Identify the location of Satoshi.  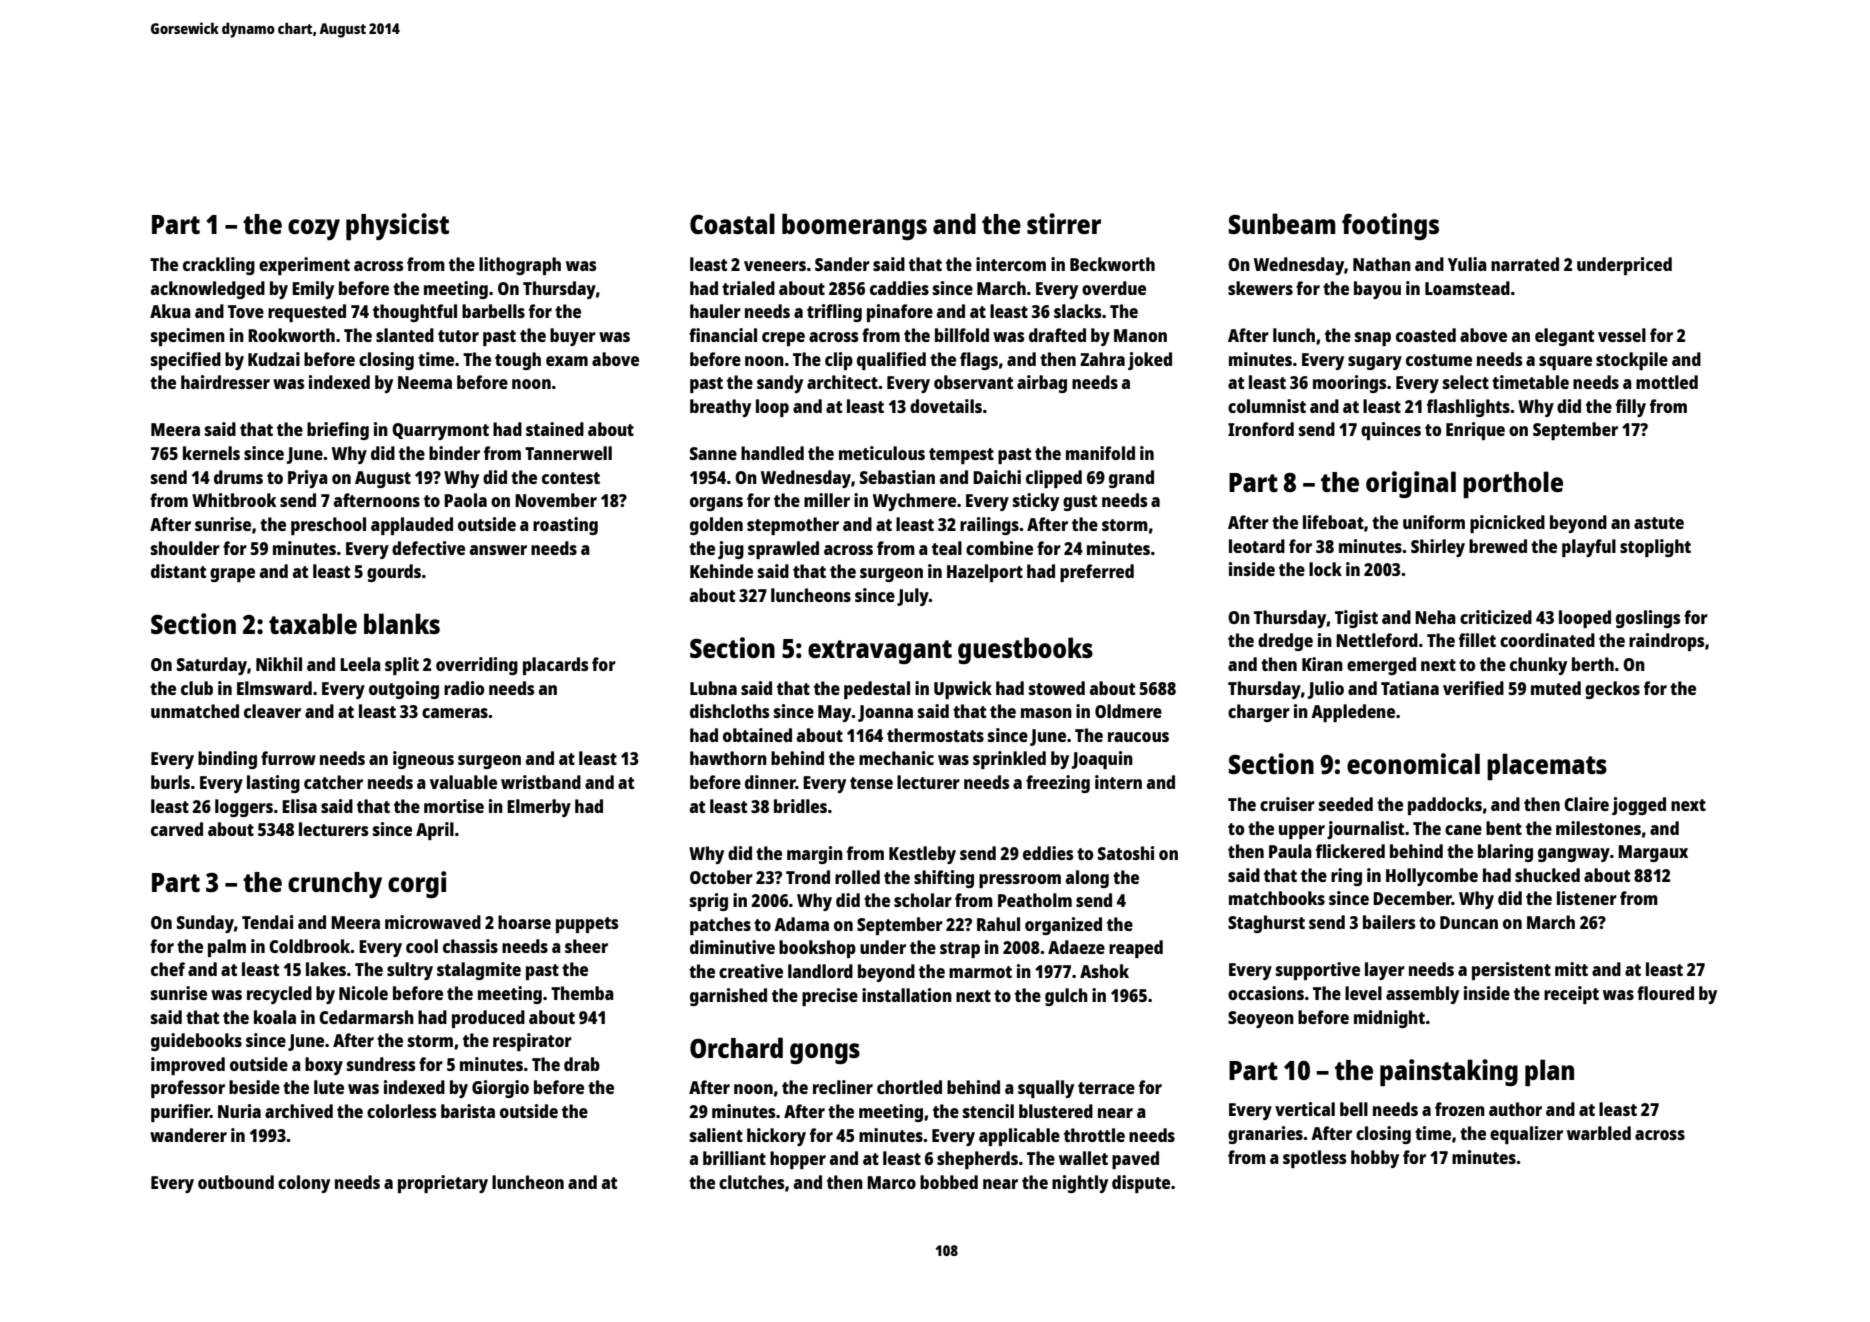
(1126, 853).
